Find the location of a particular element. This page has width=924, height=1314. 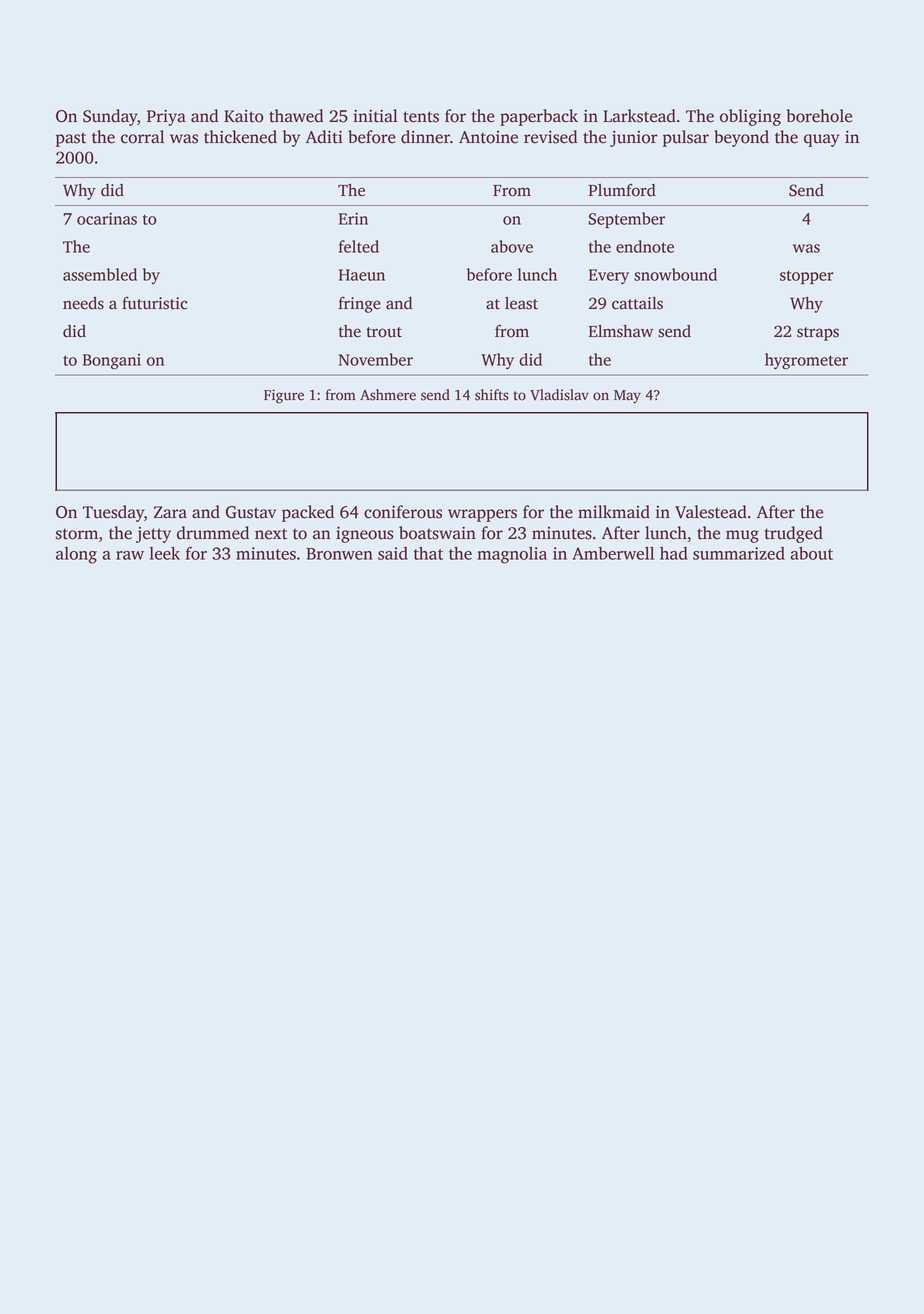

Sunday is located at coordinates (110, 117).
